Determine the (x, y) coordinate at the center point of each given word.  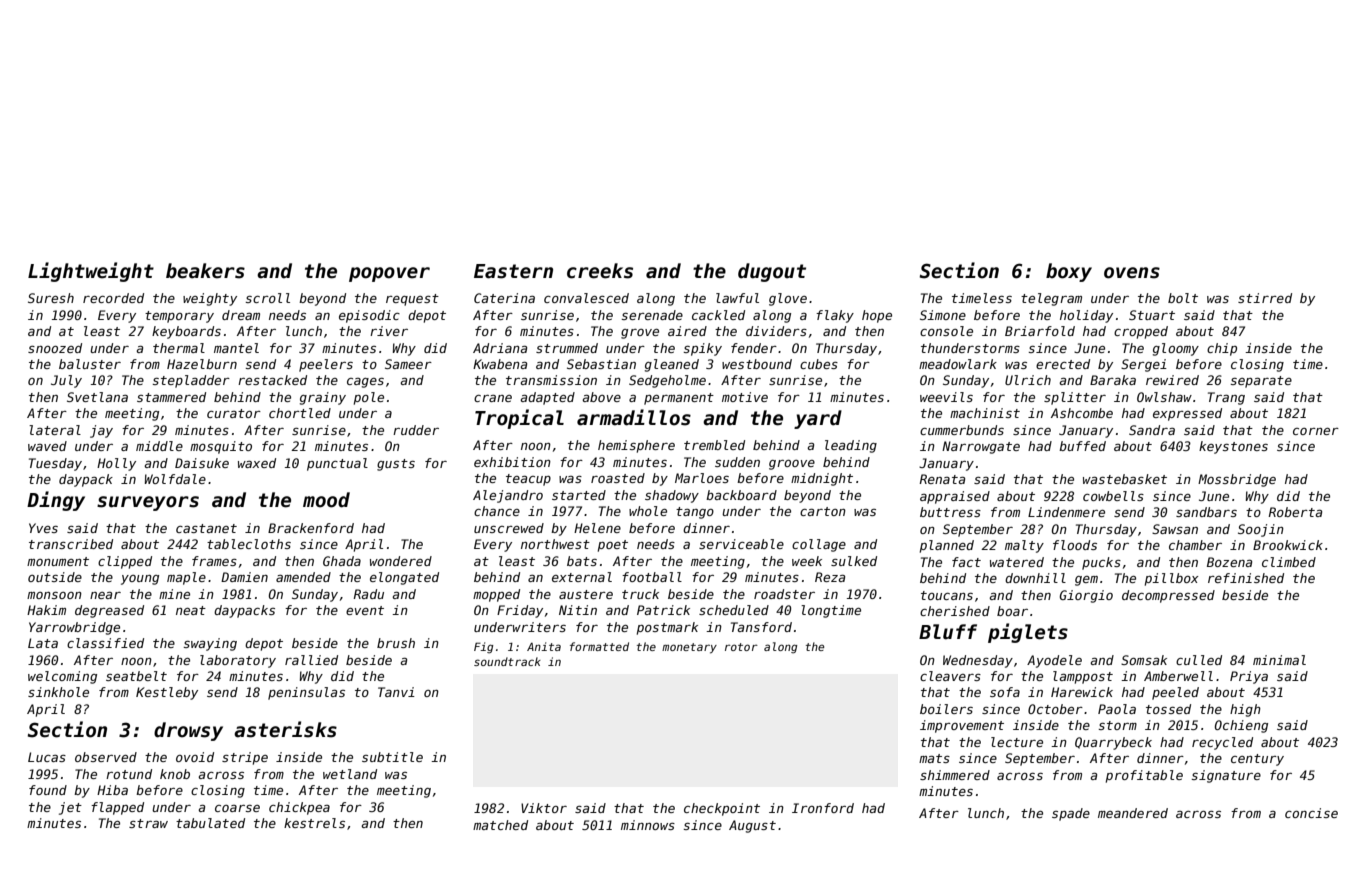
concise (1311, 813)
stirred (1265, 298)
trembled (714, 445)
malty (1024, 546)
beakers (205, 271)
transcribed (71, 544)
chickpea (299, 808)
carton (823, 511)
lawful (737, 298)
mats (934, 758)
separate (1261, 382)
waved (47, 446)
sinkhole (58, 692)
